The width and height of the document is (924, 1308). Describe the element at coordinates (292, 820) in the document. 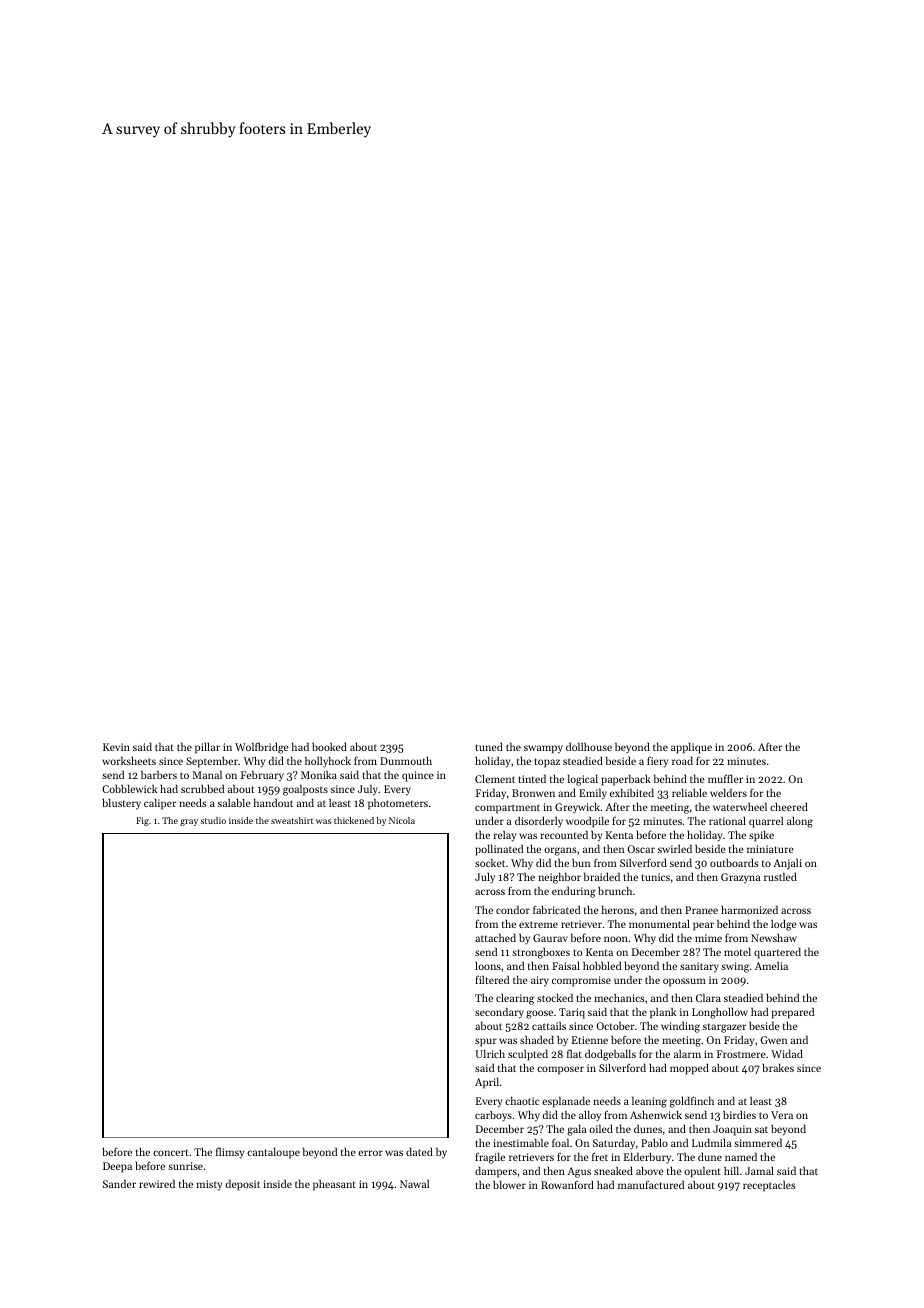

I see `sweatshirt` at that location.
